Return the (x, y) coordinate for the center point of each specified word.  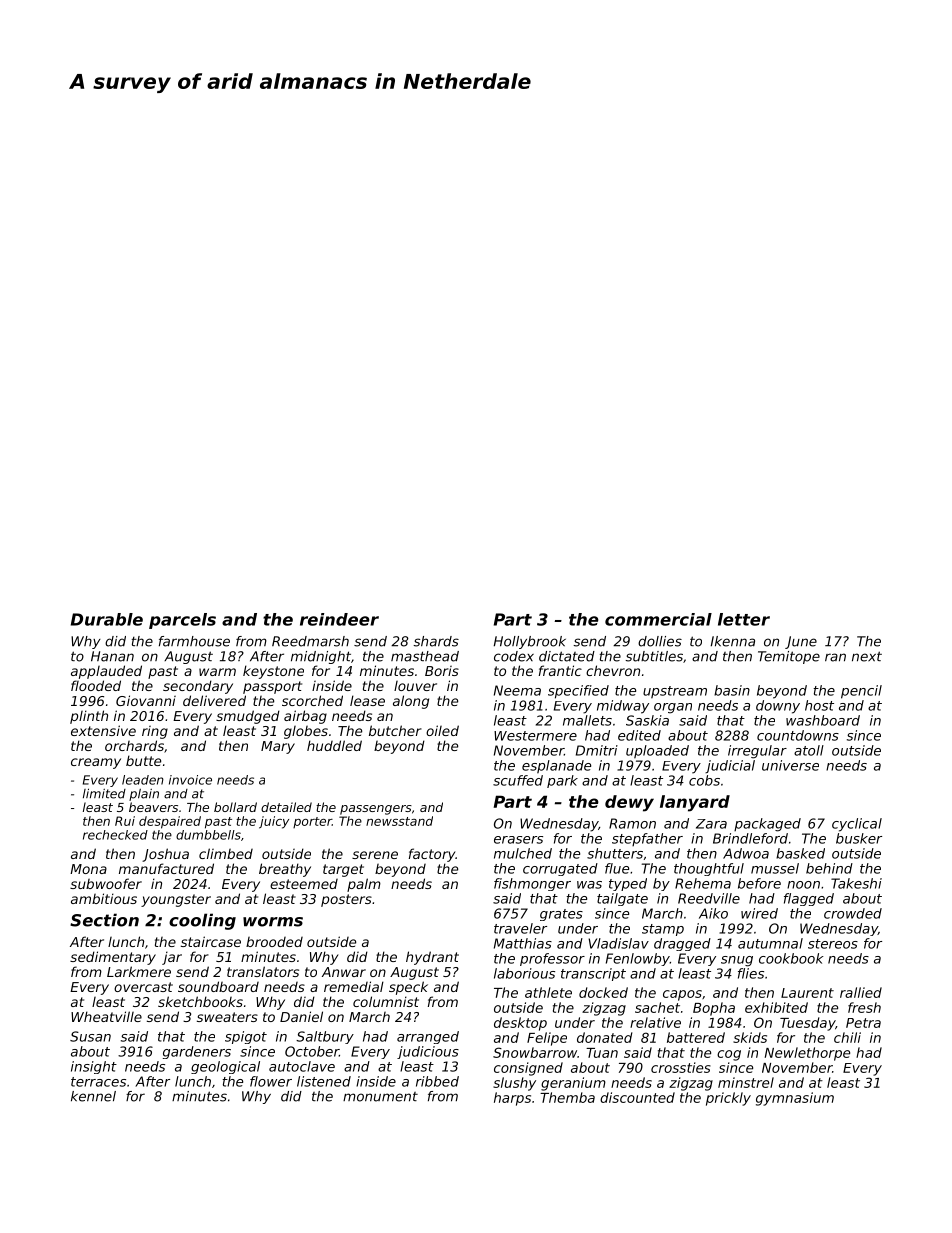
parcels (182, 621)
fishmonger (532, 884)
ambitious (104, 898)
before (759, 883)
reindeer (339, 619)
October (312, 1051)
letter (744, 619)
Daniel (301, 1016)
